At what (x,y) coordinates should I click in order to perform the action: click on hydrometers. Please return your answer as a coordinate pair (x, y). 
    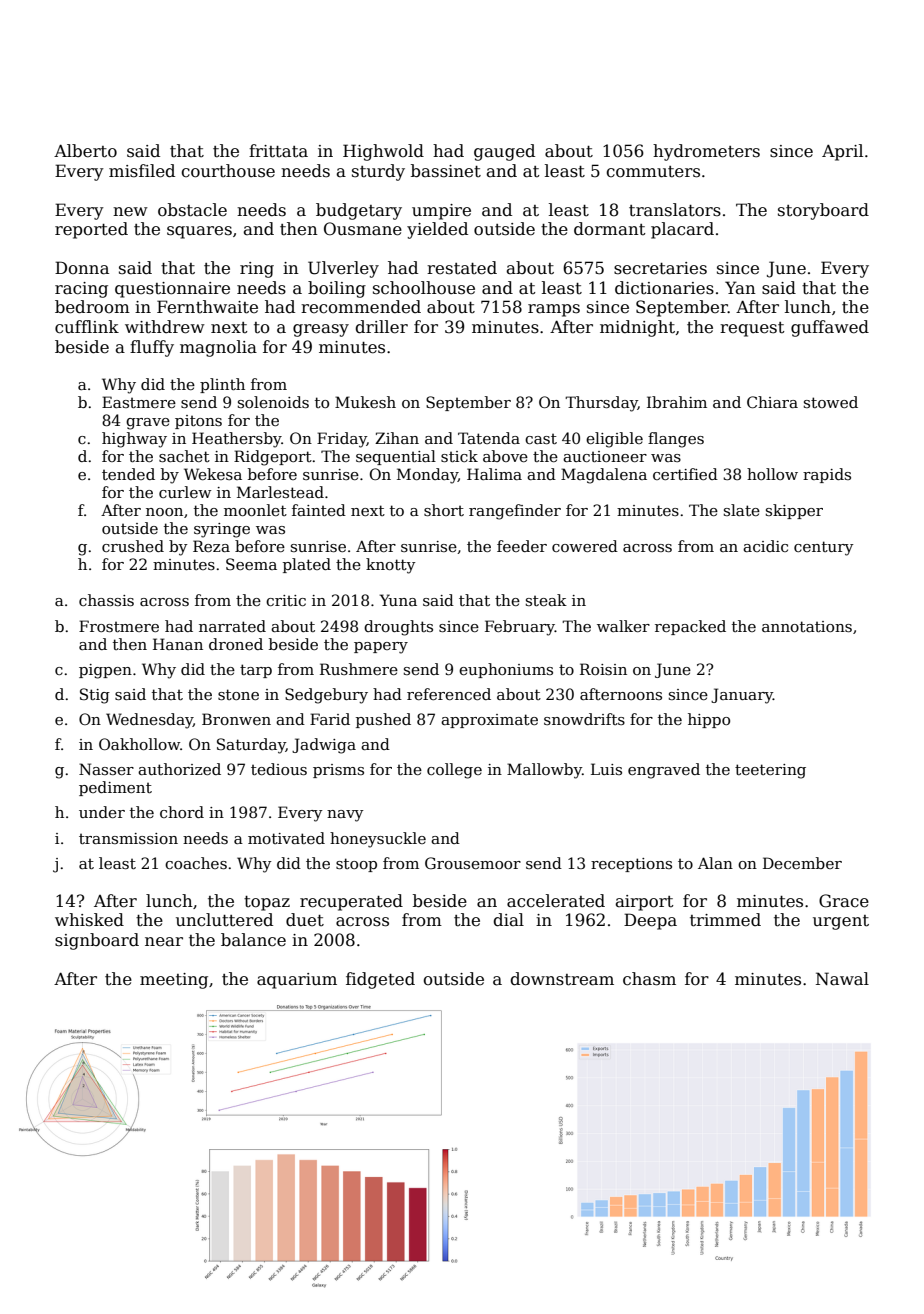
    Looking at the image, I should click on (706, 152).
